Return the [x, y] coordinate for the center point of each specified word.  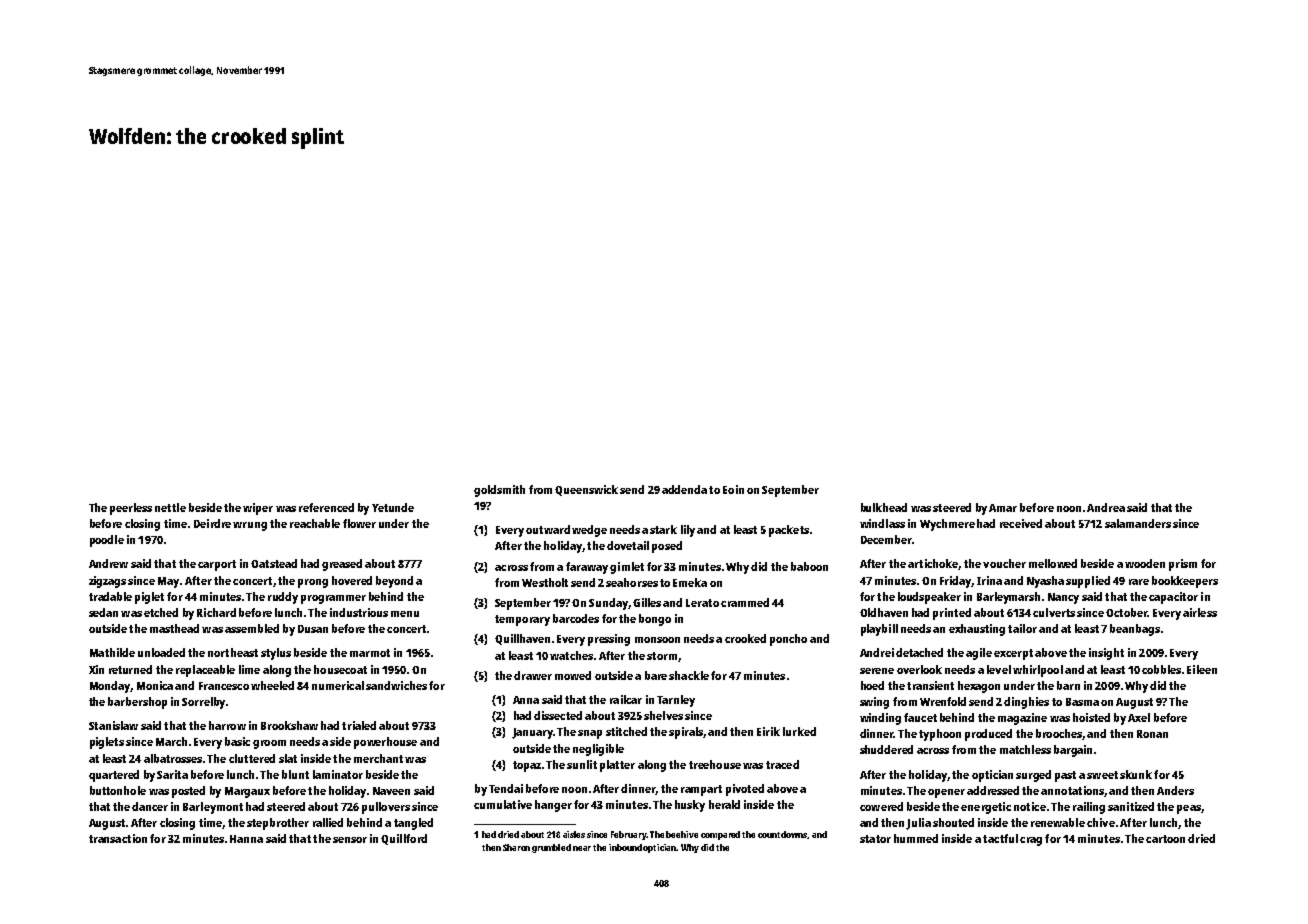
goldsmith [499, 491]
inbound [625, 847]
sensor [350, 840]
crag [1031, 841]
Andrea [1106, 507]
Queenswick [586, 490]
